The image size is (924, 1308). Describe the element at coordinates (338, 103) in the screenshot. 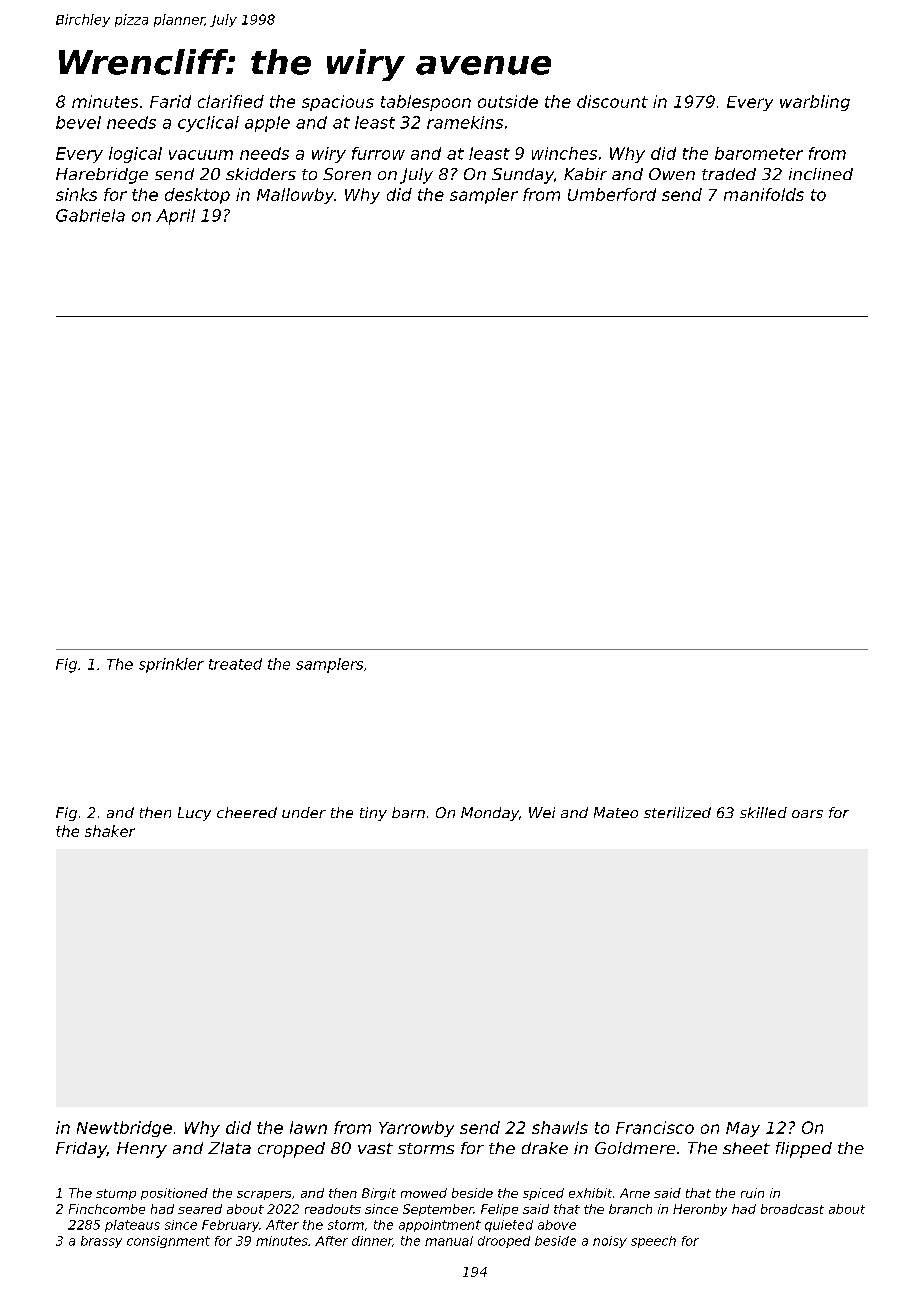

I see `spacious` at that location.
